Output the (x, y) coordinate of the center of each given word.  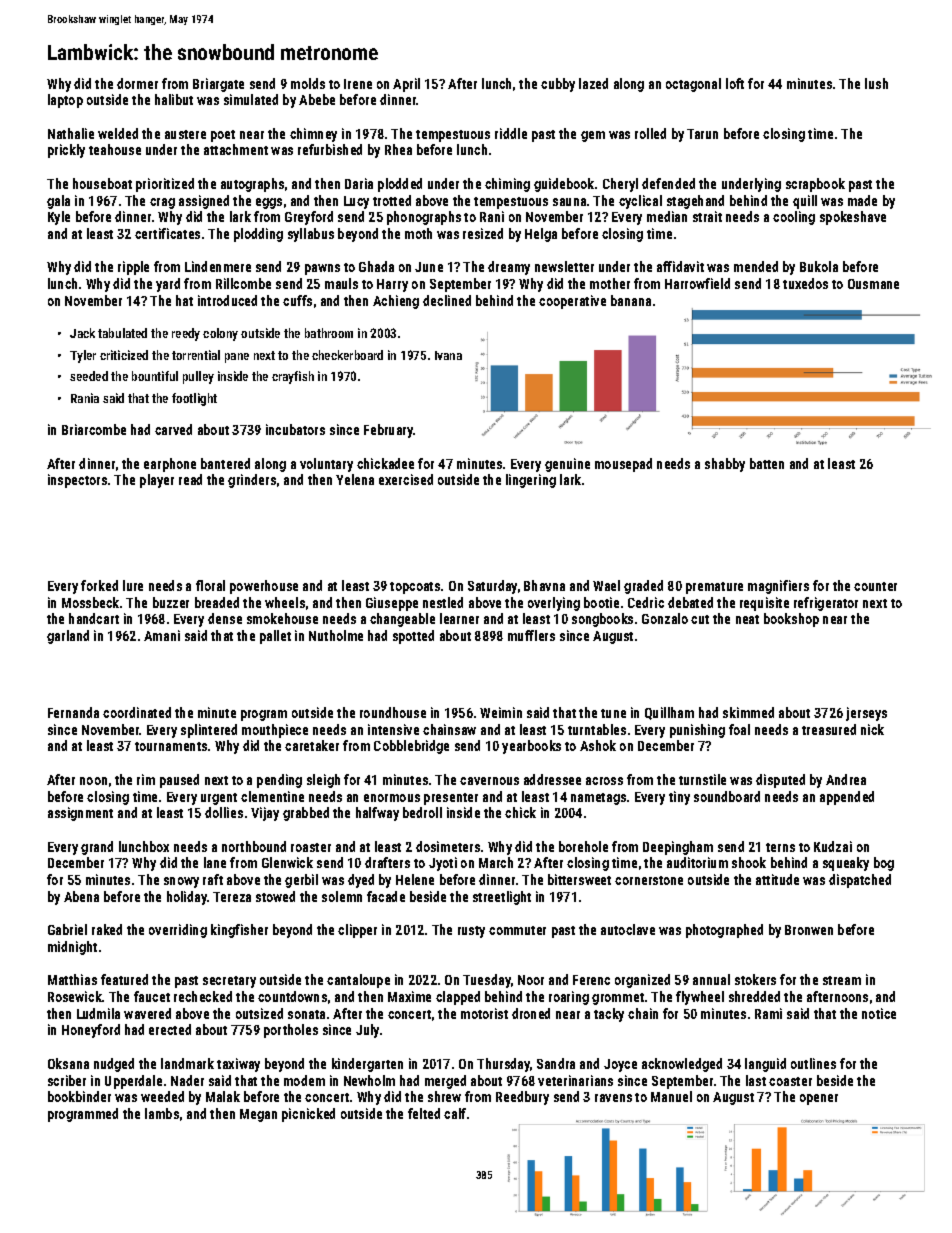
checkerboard (347, 355)
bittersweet (579, 879)
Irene (358, 84)
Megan (258, 1115)
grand (97, 848)
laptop (65, 101)
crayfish (293, 377)
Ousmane (873, 284)
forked (99, 585)
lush (876, 83)
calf (455, 1113)
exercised (406, 479)
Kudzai (833, 846)
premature (714, 588)
